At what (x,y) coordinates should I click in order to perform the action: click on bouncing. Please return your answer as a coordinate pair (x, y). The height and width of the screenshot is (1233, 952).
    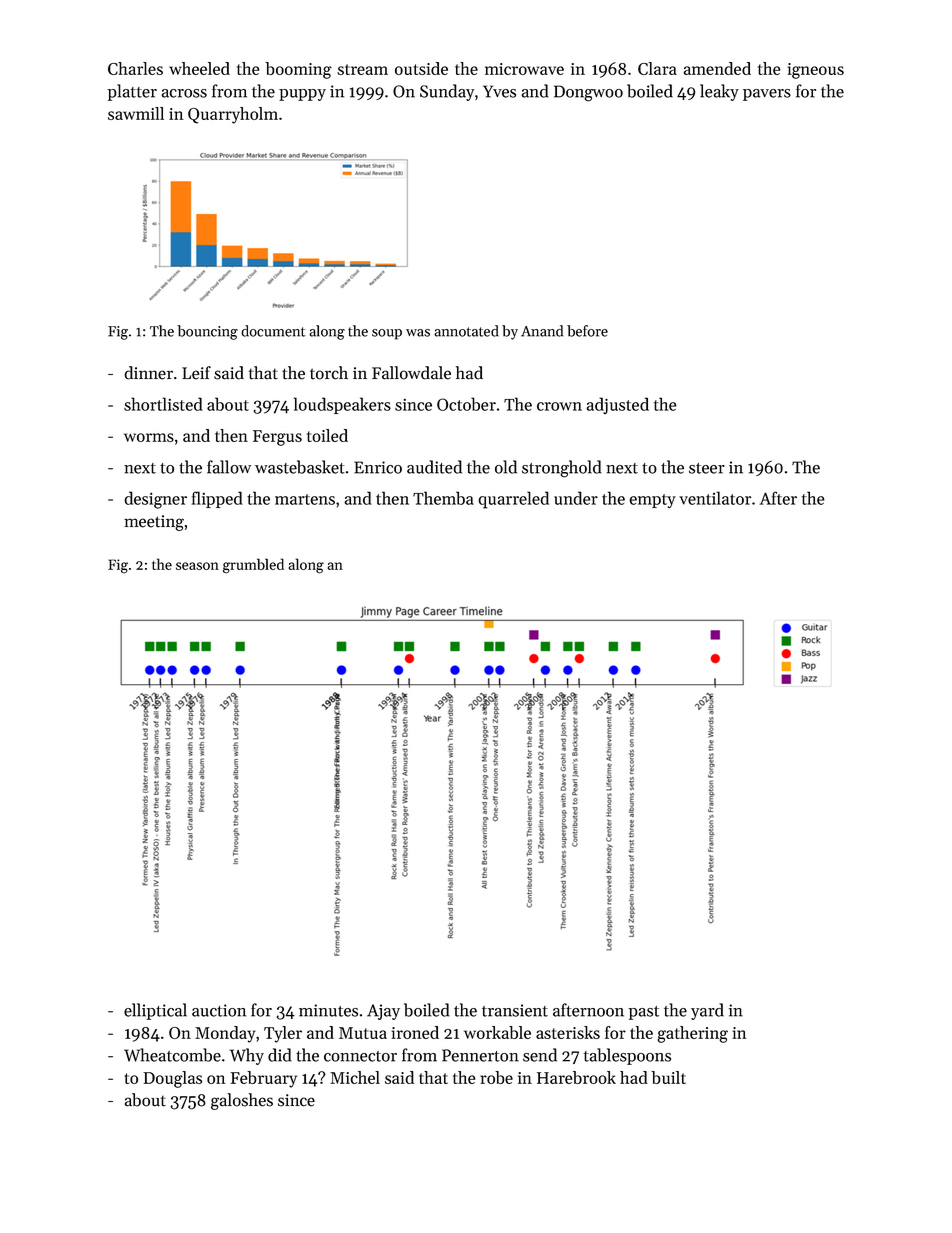
    Looking at the image, I should click on (207, 332).
